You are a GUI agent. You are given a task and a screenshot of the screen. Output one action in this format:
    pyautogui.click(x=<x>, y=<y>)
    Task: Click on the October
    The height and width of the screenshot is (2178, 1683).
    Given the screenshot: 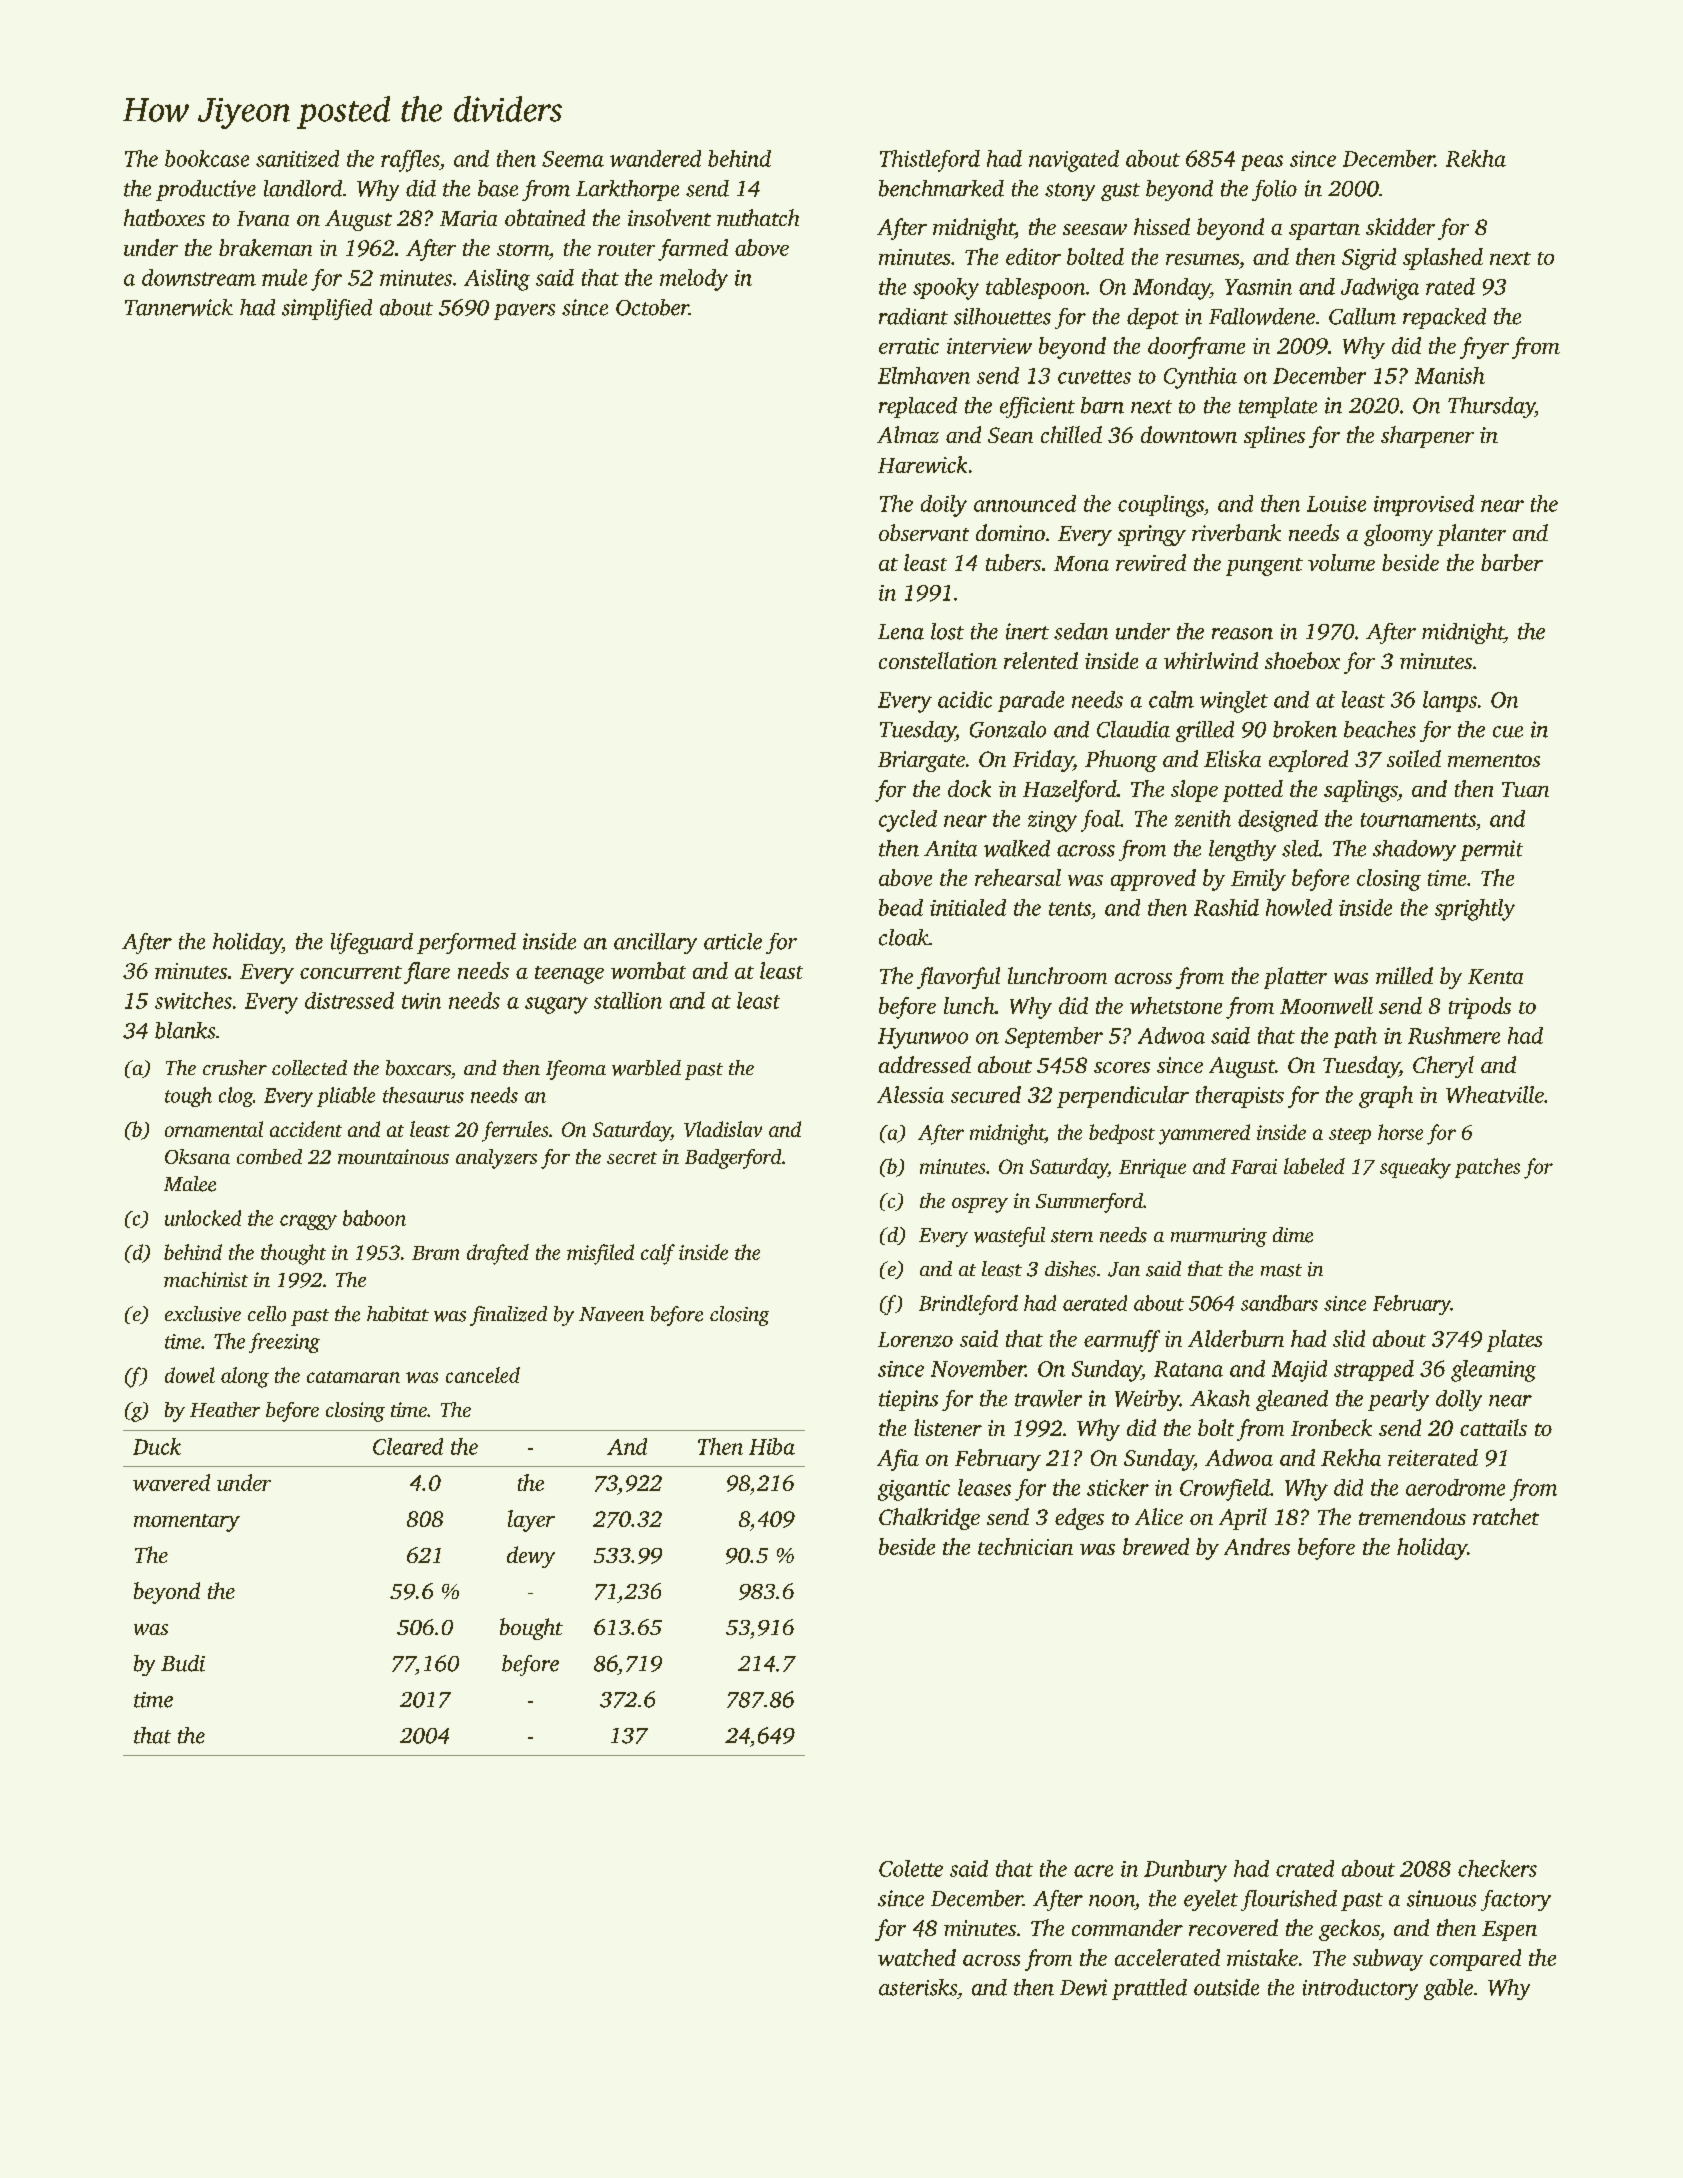 What is the action you would take?
    pyautogui.click(x=652, y=307)
